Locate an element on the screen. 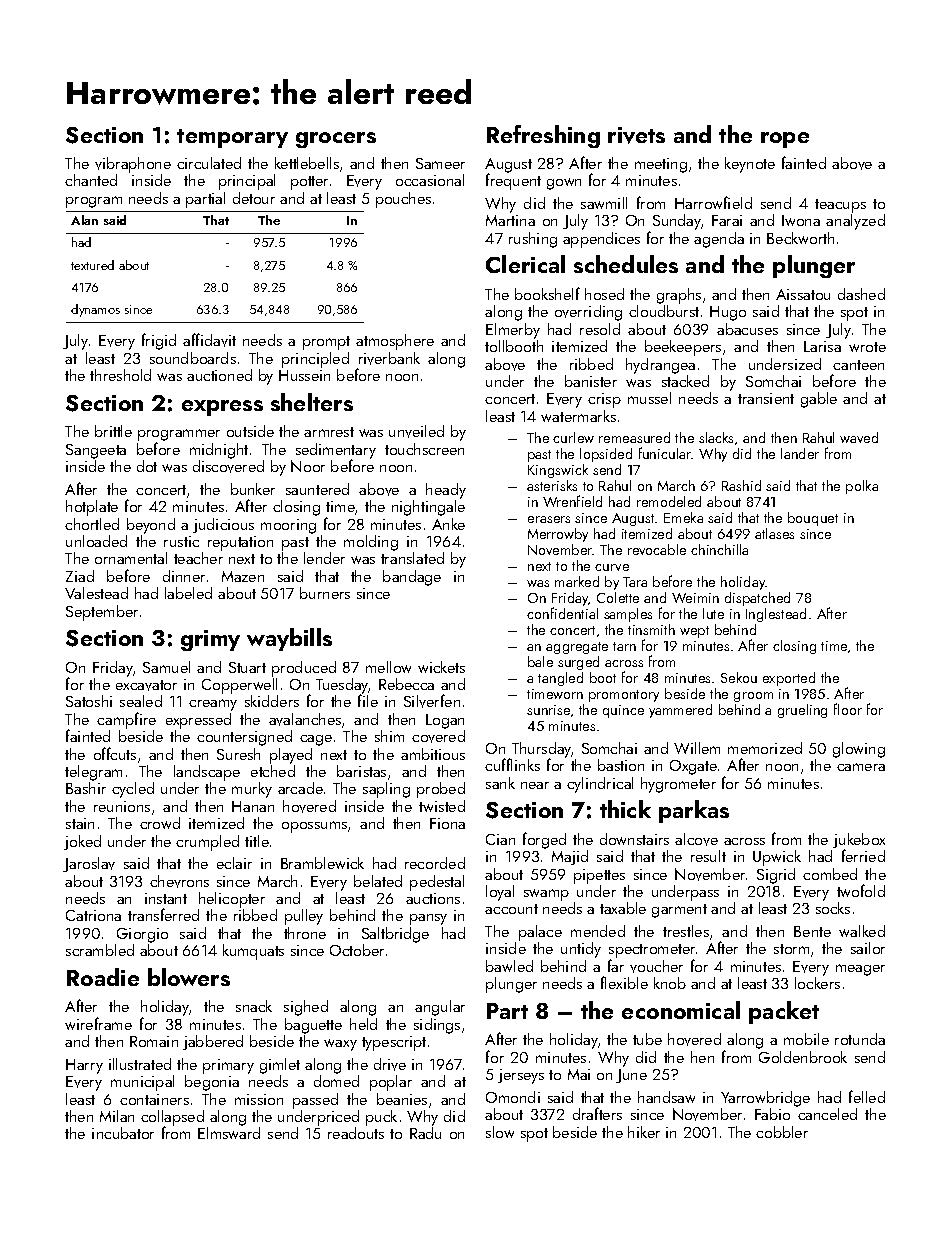 The height and width of the screenshot is (1233, 952). stacked is located at coordinates (685, 381).
